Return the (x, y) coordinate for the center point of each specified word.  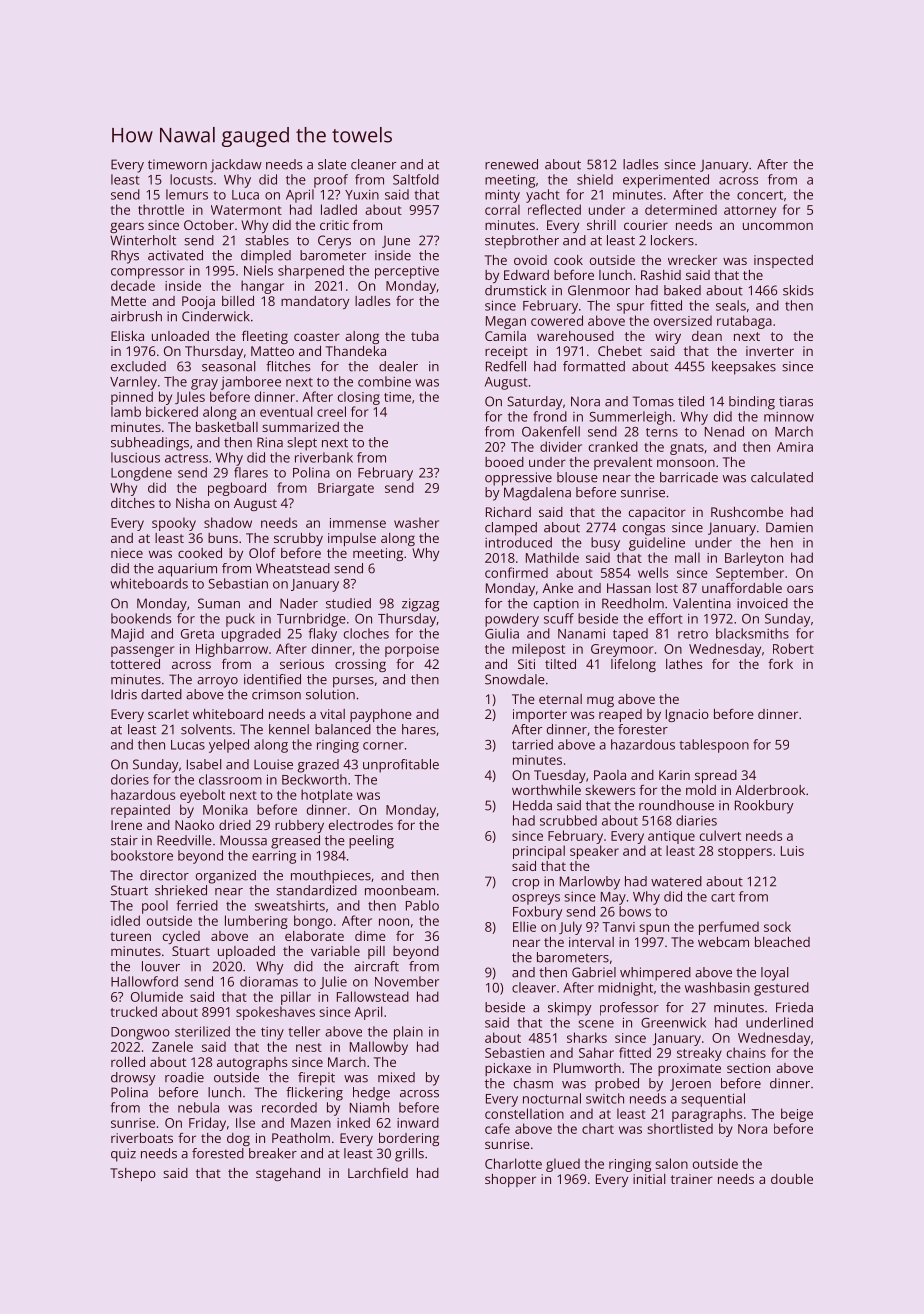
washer (416, 522)
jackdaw (236, 166)
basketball (227, 427)
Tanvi (618, 927)
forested (218, 1153)
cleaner (373, 164)
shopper (510, 1180)
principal (539, 852)
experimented (666, 181)
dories (130, 779)
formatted (594, 366)
